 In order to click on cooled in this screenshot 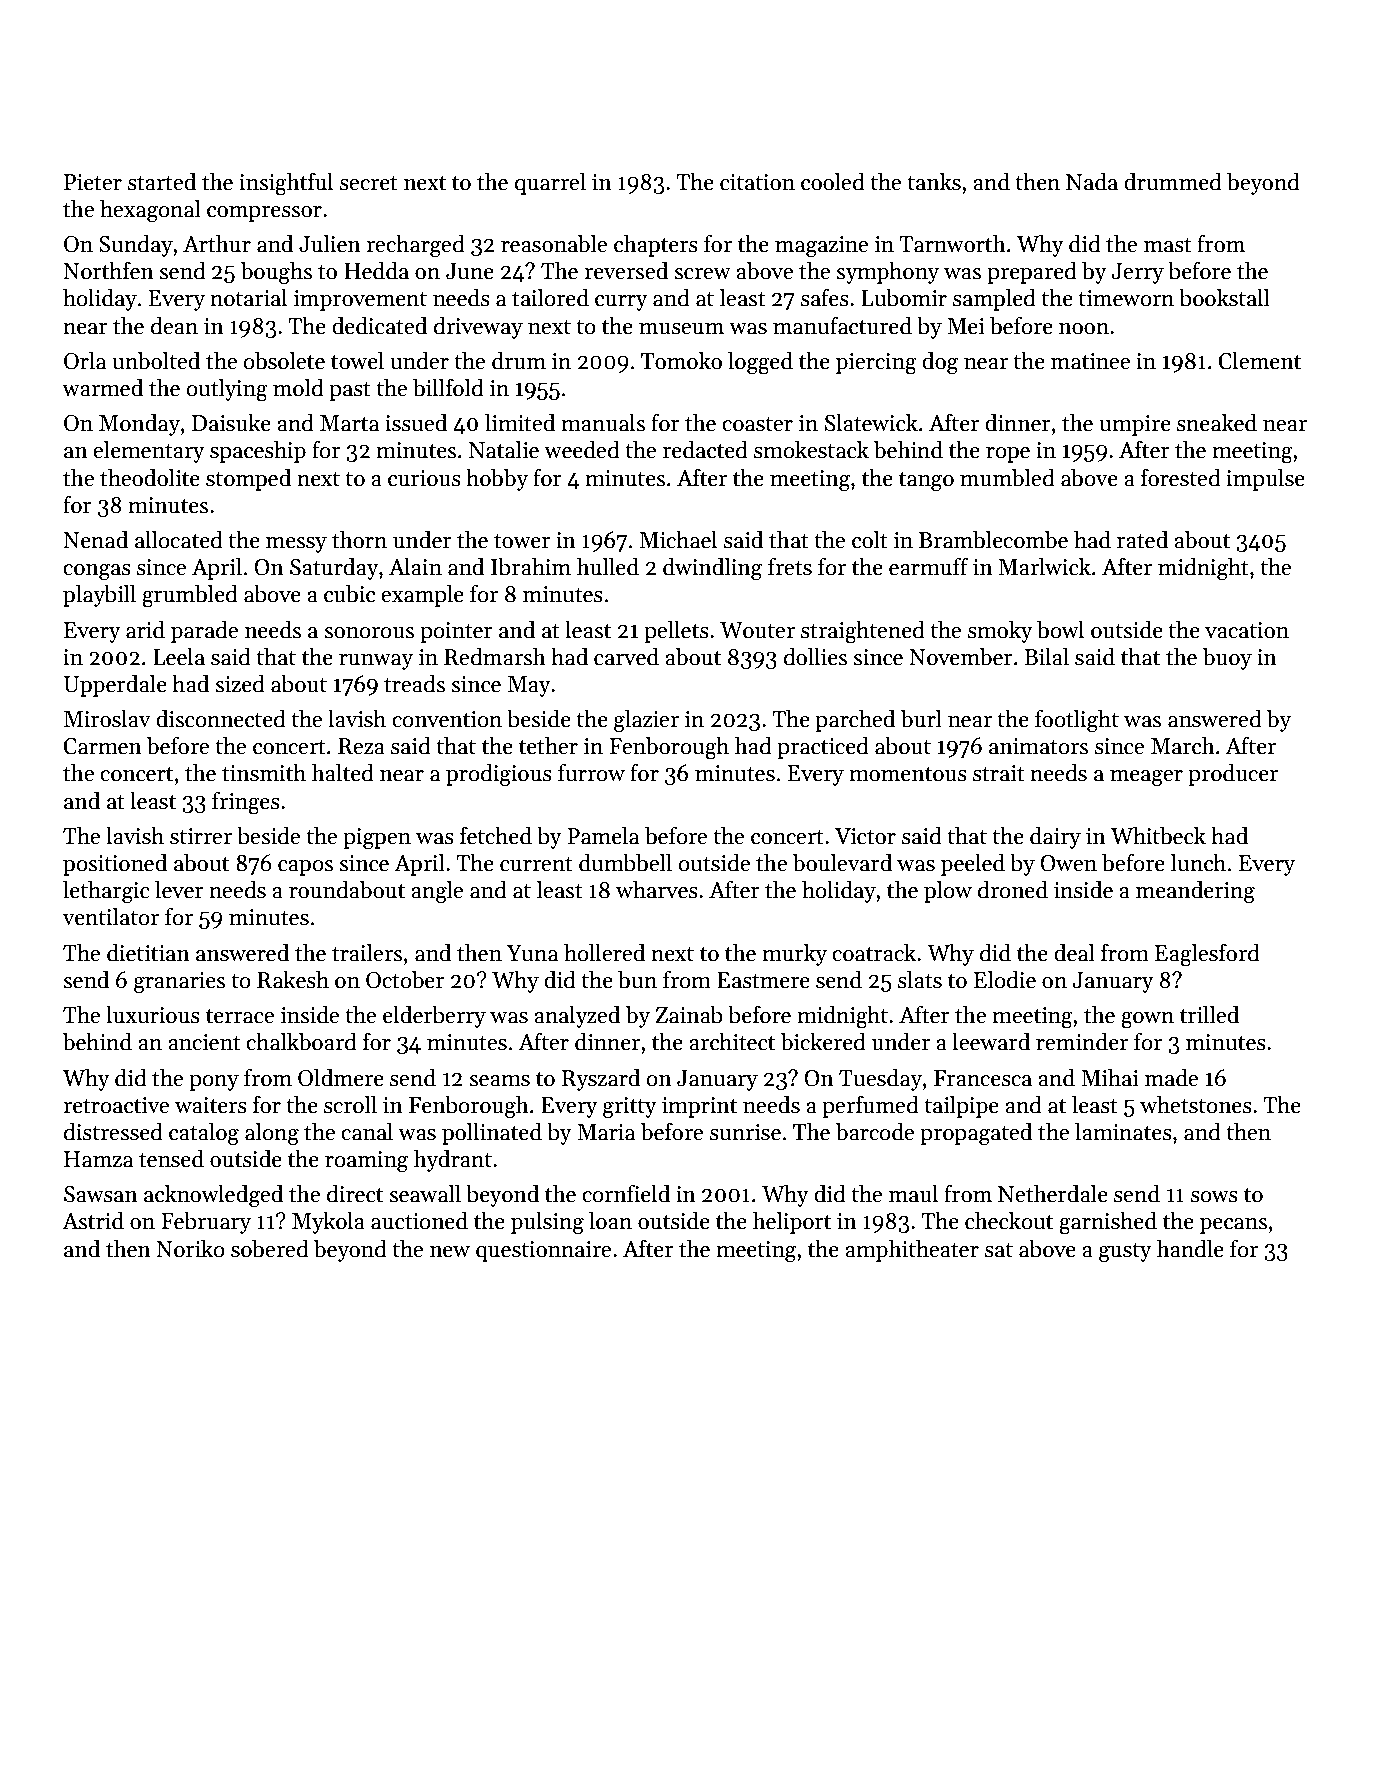, I will do `click(833, 182)`.
